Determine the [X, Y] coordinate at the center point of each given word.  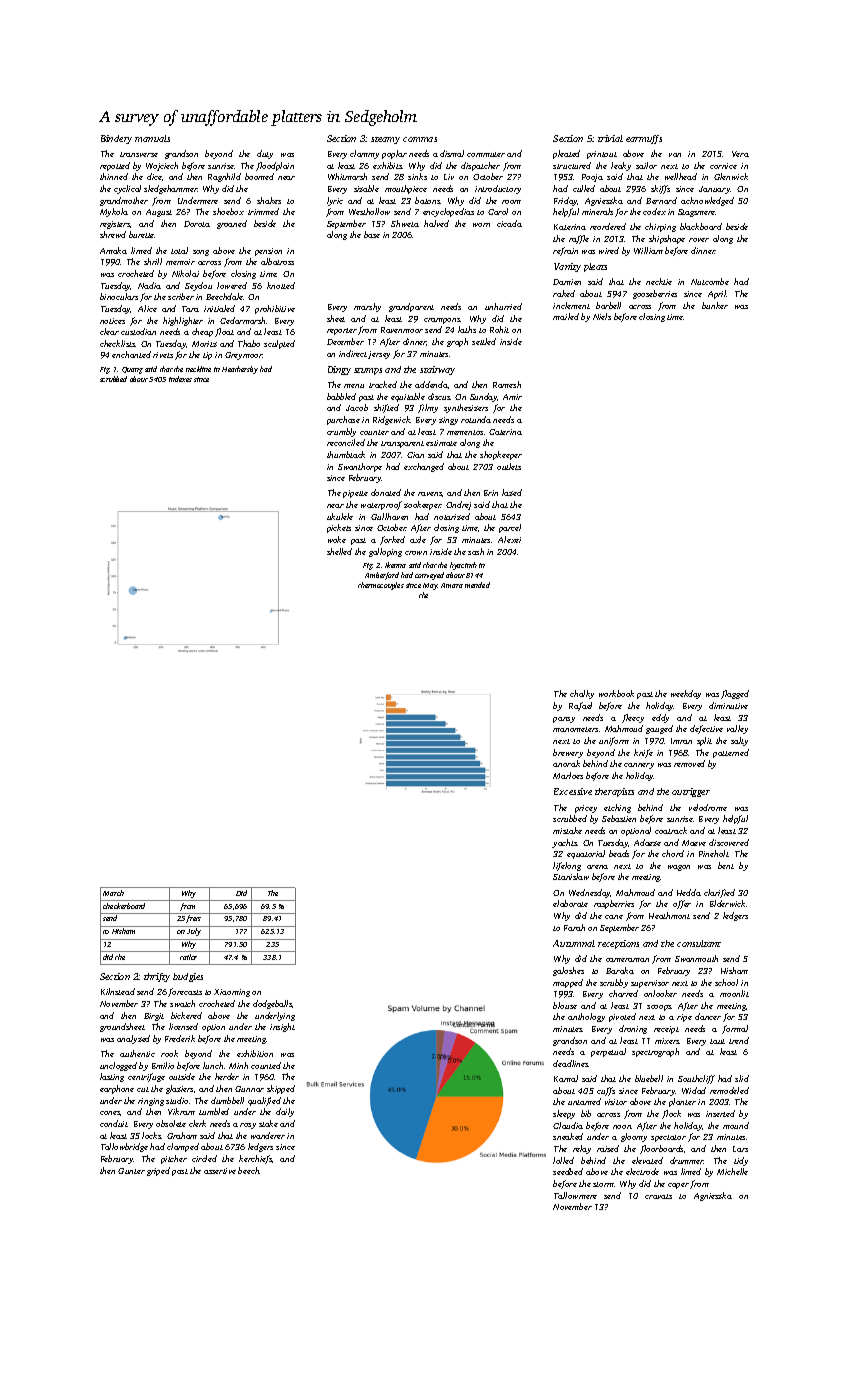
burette [142, 234]
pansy [564, 720]
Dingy [339, 370]
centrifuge [146, 1077]
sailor [646, 165]
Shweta [405, 223]
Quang [132, 370]
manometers [575, 729]
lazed [512, 492]
